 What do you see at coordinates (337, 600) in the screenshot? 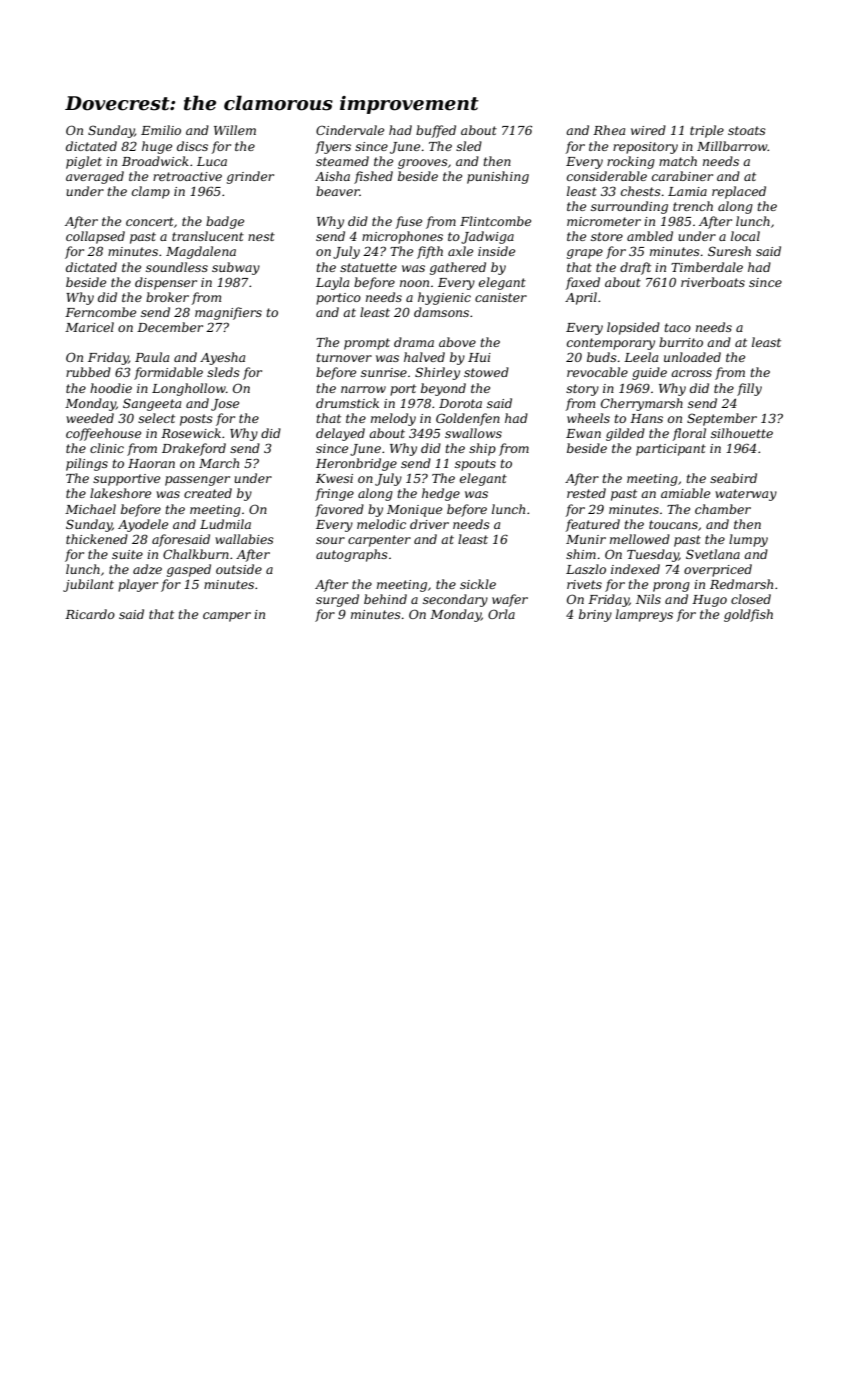
I see `surged` at bounding box center [337, 600].
